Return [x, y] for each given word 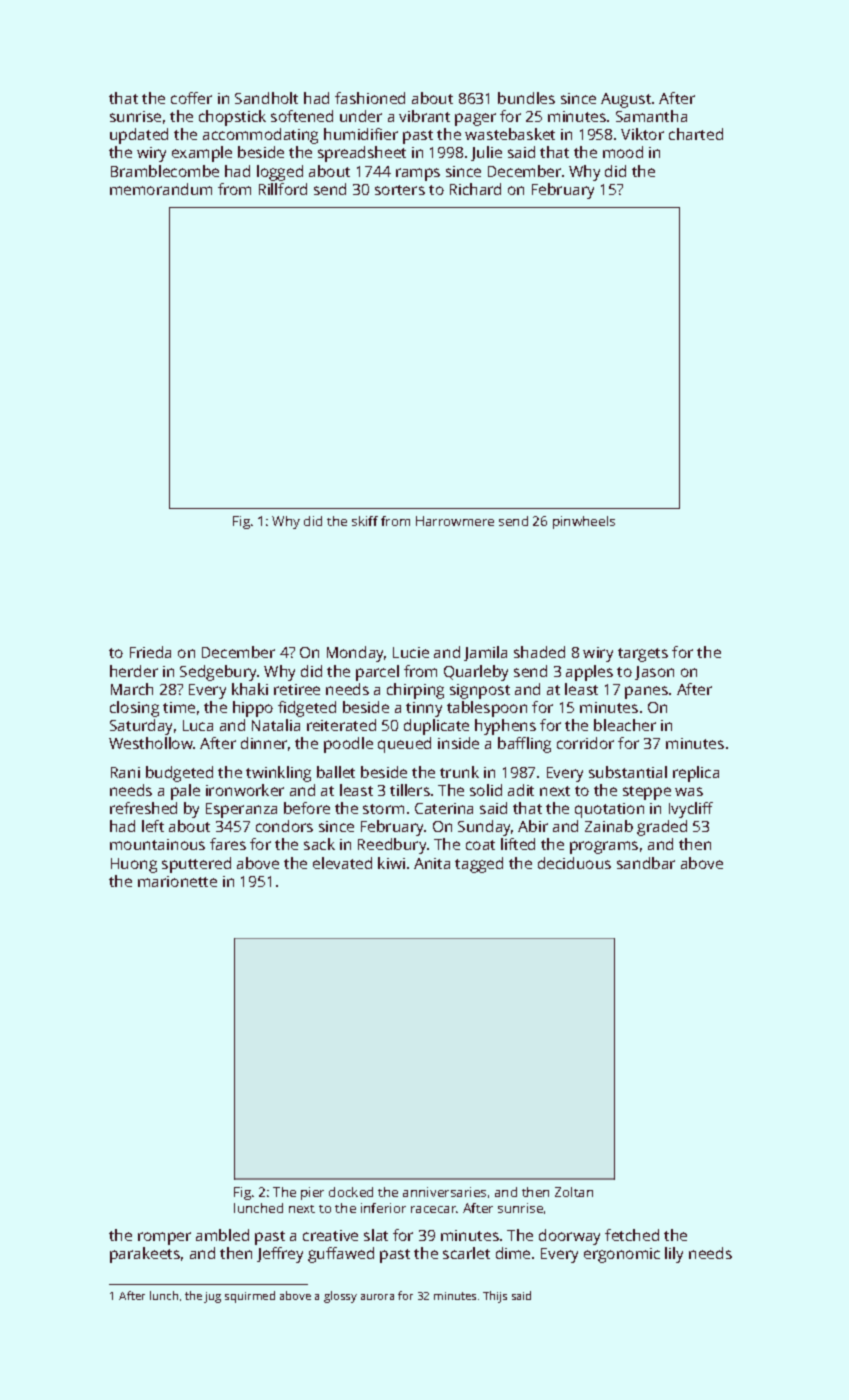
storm [383, 809]
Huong [134, 865]
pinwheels [584, 522]
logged [280, 173]
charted [696, 134]
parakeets [145, 1255]
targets [643, 655]
